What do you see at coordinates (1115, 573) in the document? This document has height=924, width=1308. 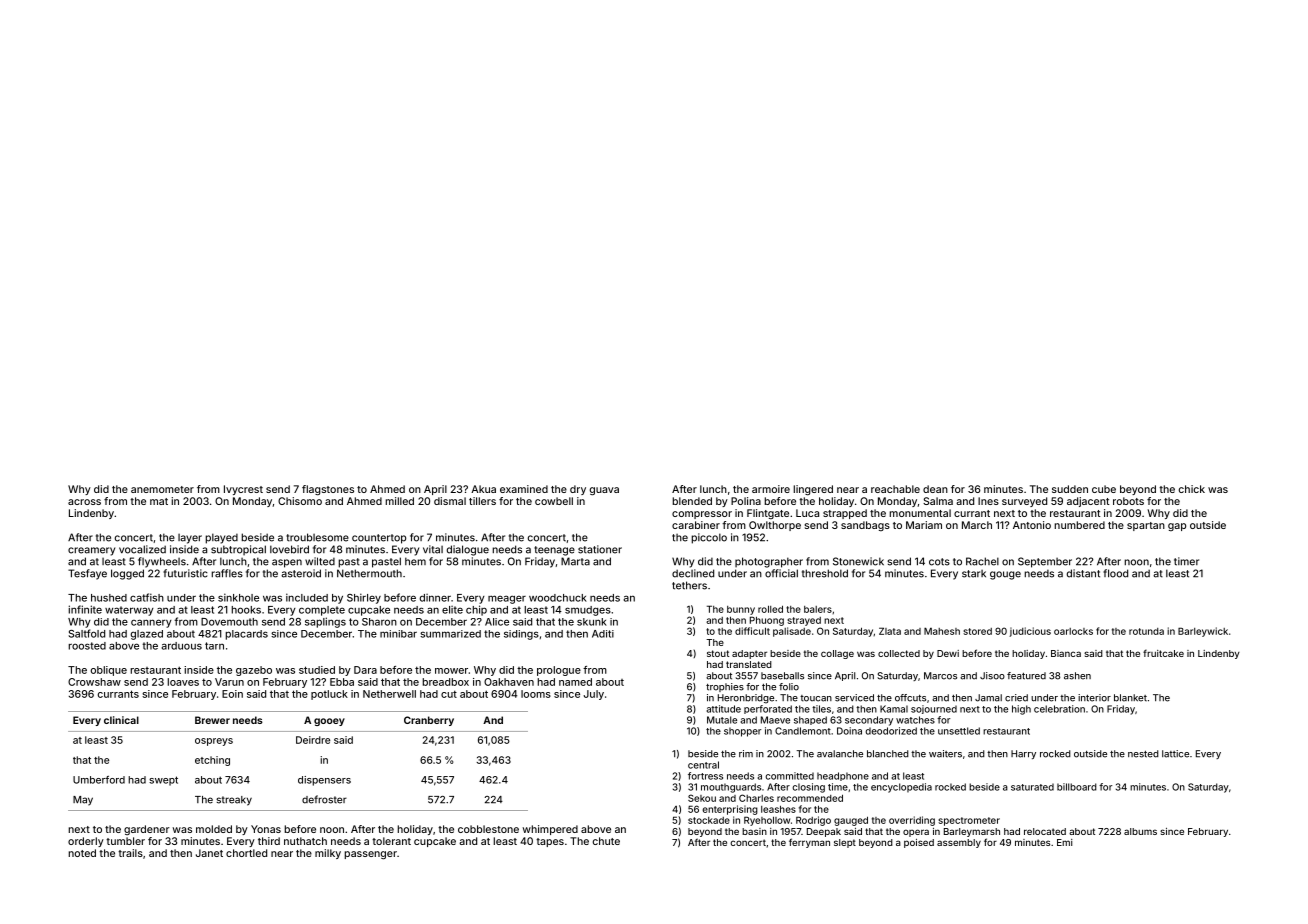 I see `flood` at bounding box center [1115, 573].
